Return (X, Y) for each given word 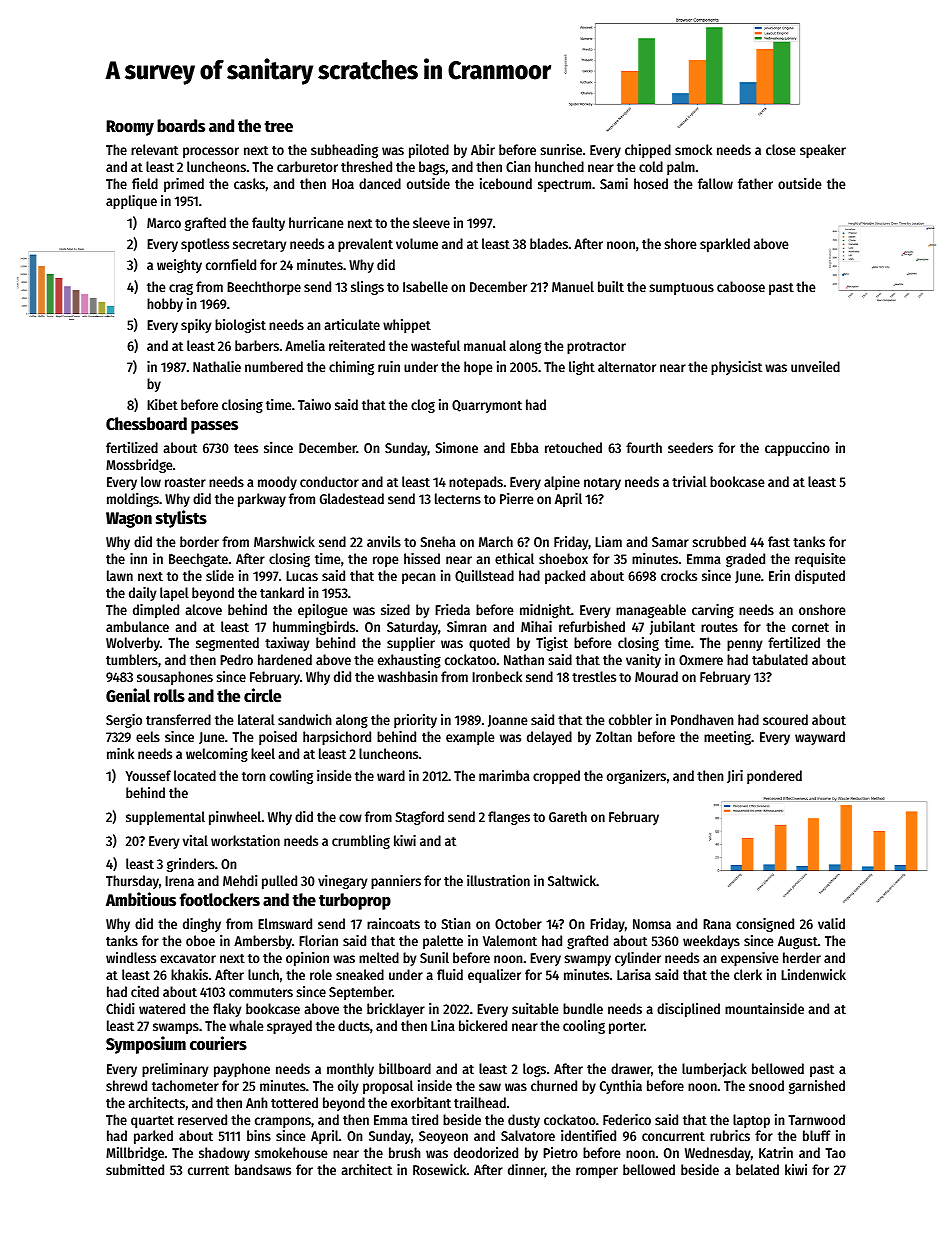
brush (405, 1152)
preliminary (175, 1070)
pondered (774, 777)
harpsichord (337, 738)
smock (693, 149)
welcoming (217, 755)
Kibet (162, 404)
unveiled (815, 366)
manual (485, 345)
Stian (456, 923)
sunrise (561, 149)
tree (278, 127)
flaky (227, 1010)
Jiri (735, 776)
